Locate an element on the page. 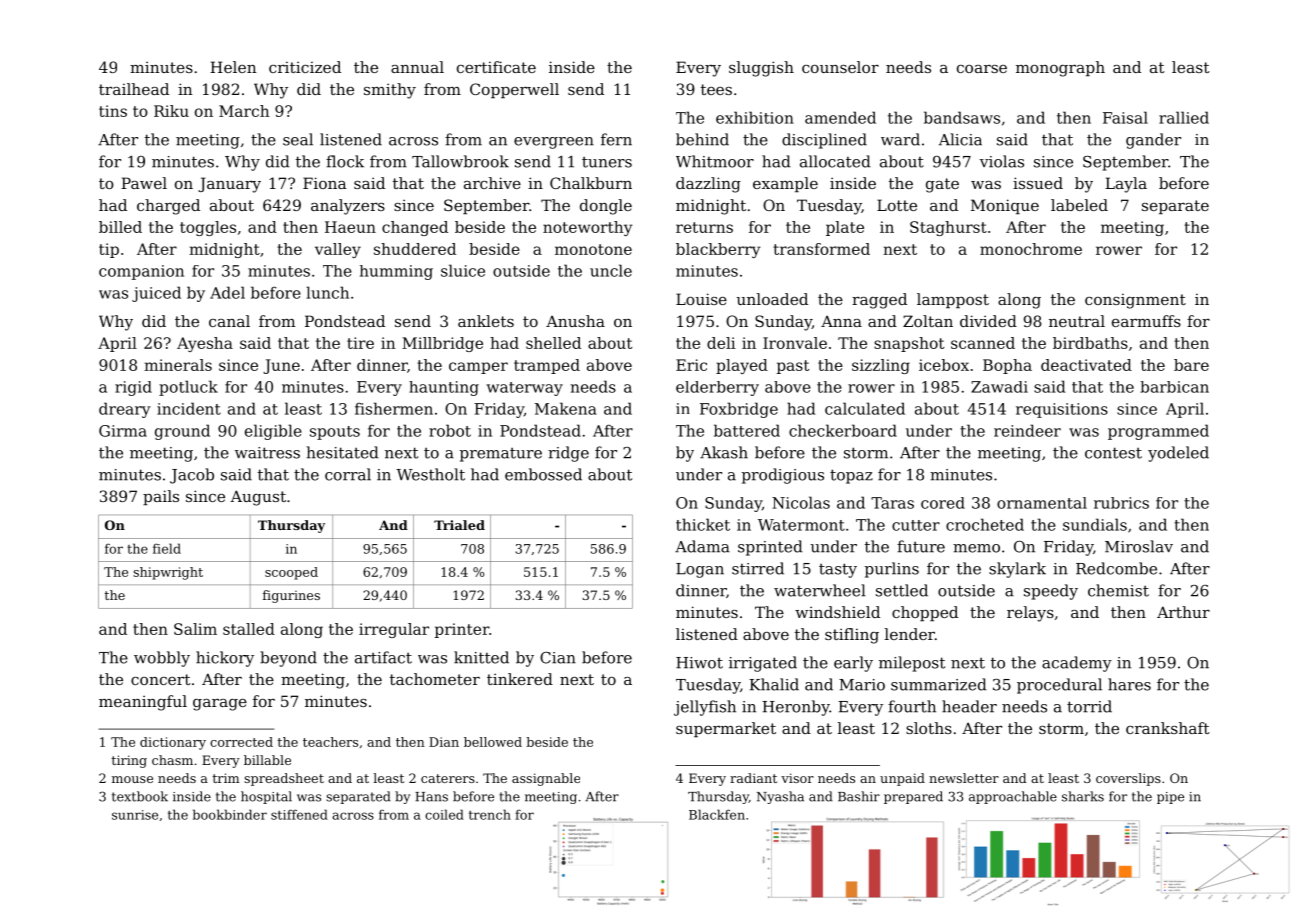  pails is located at coordinates (161, 497).
